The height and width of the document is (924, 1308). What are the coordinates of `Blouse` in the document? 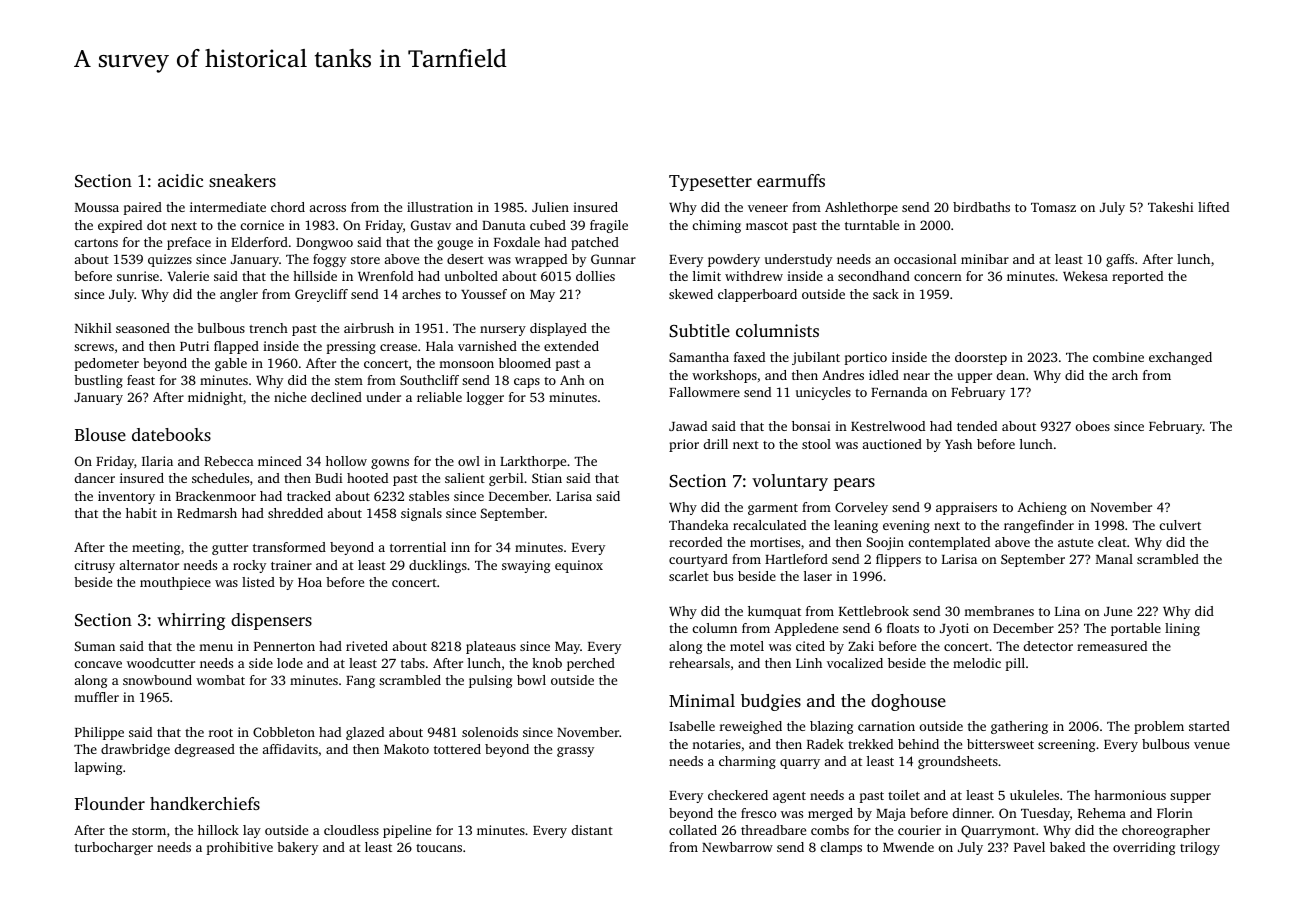 It's located at (100, 434).
